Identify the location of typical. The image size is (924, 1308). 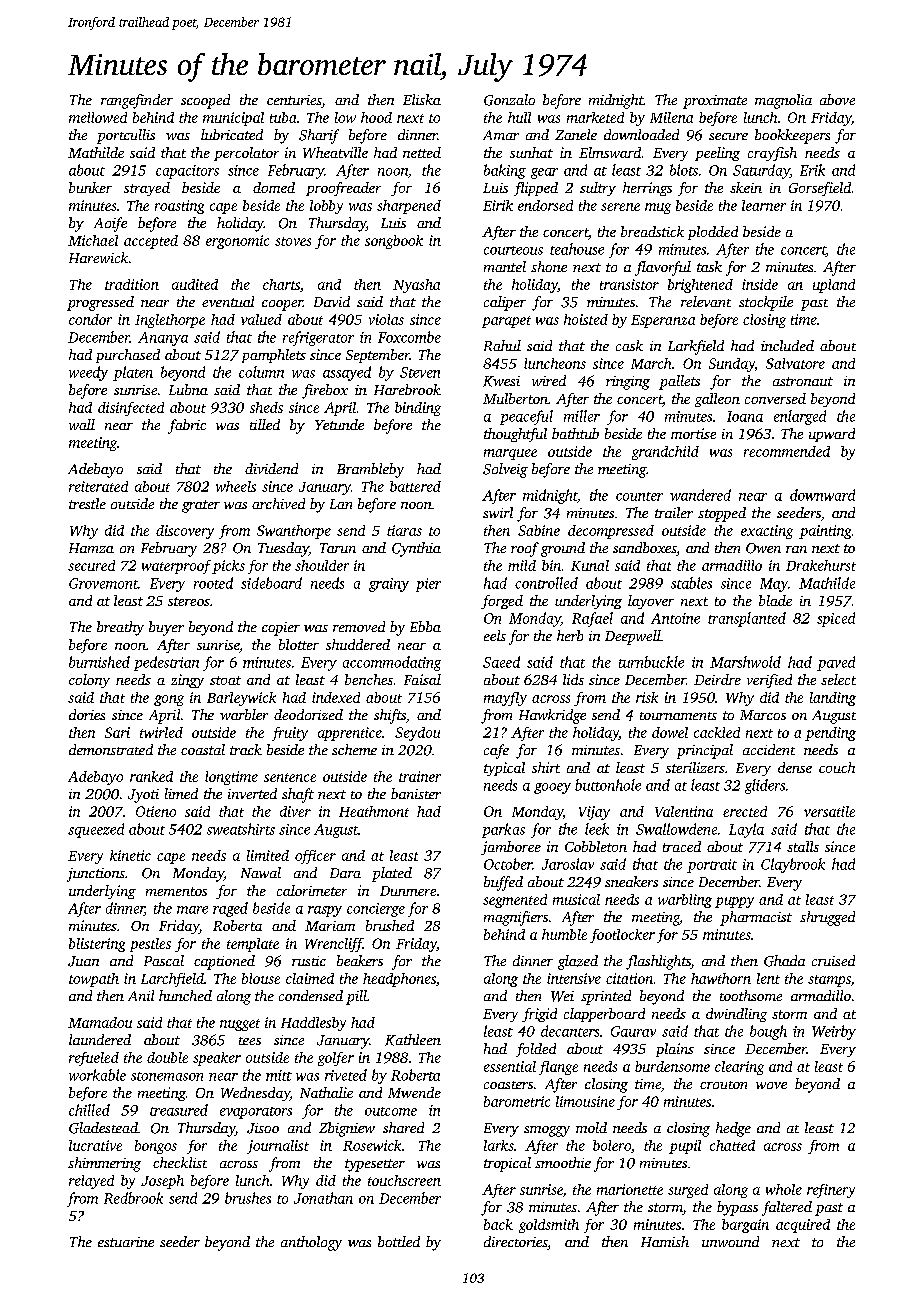
(504, 769).
